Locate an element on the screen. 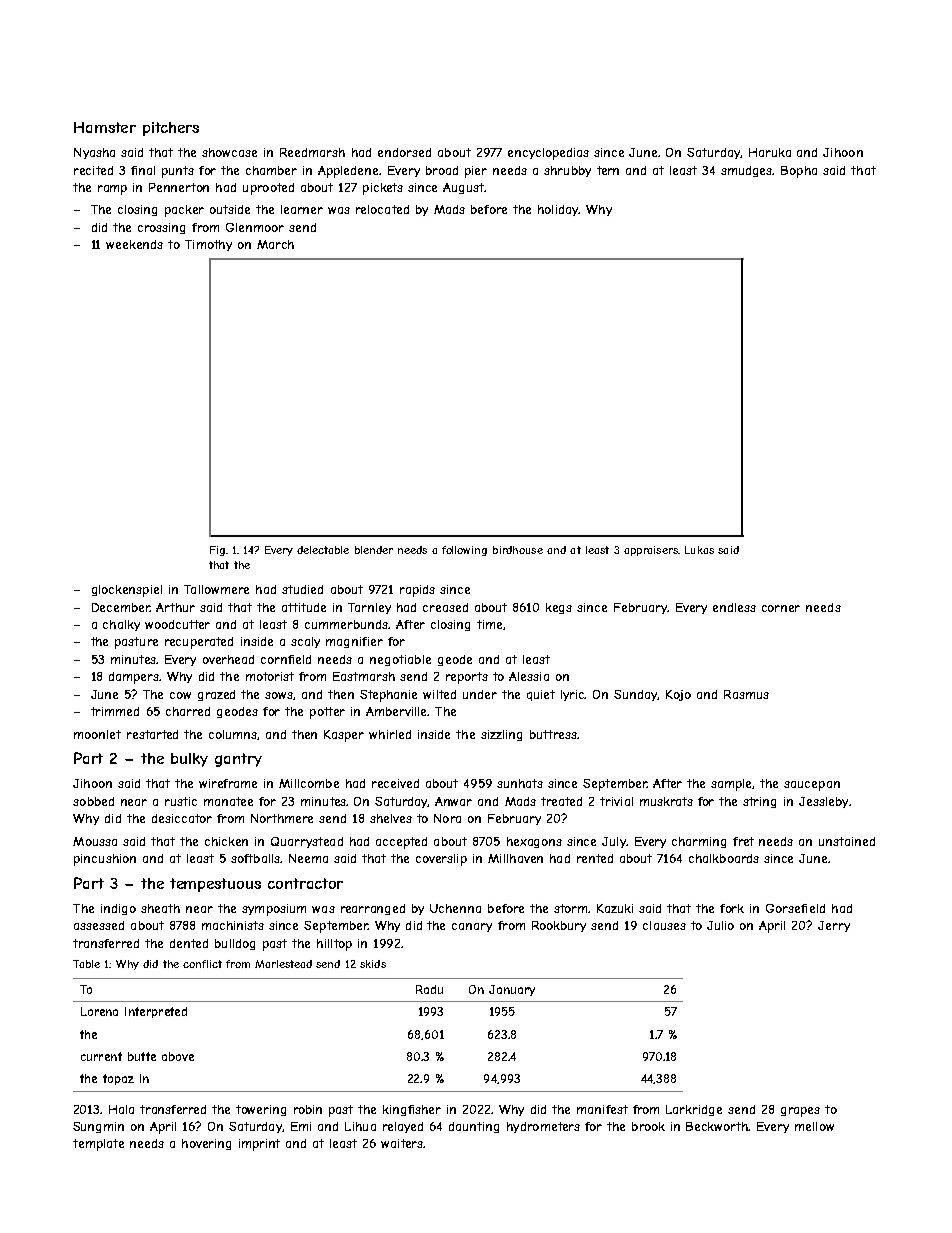 The width and height of the screenshot is (952, 1233). sows is located at coordinates (279, 696).
